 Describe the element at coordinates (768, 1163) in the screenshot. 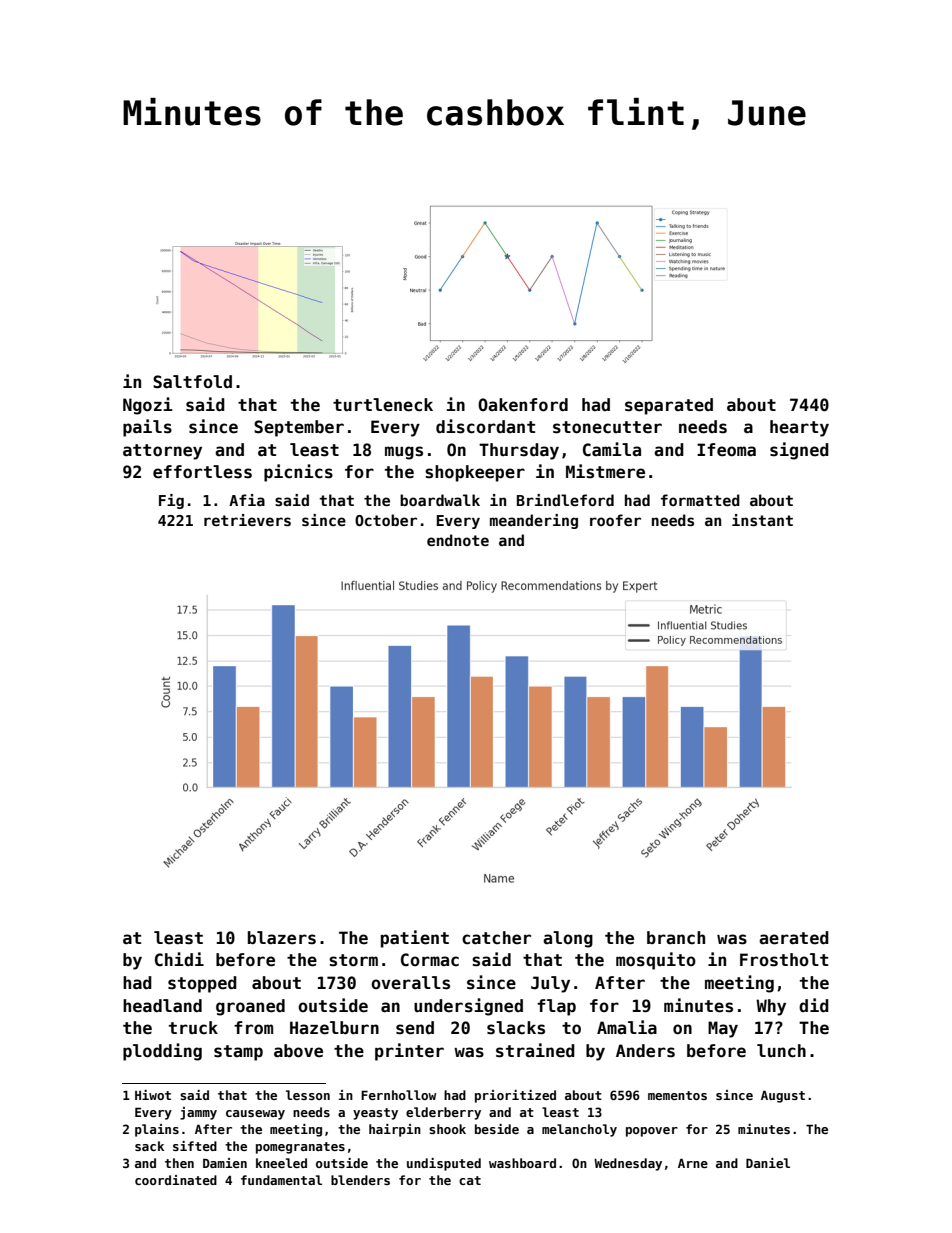

I see `Daniel` at that location.
